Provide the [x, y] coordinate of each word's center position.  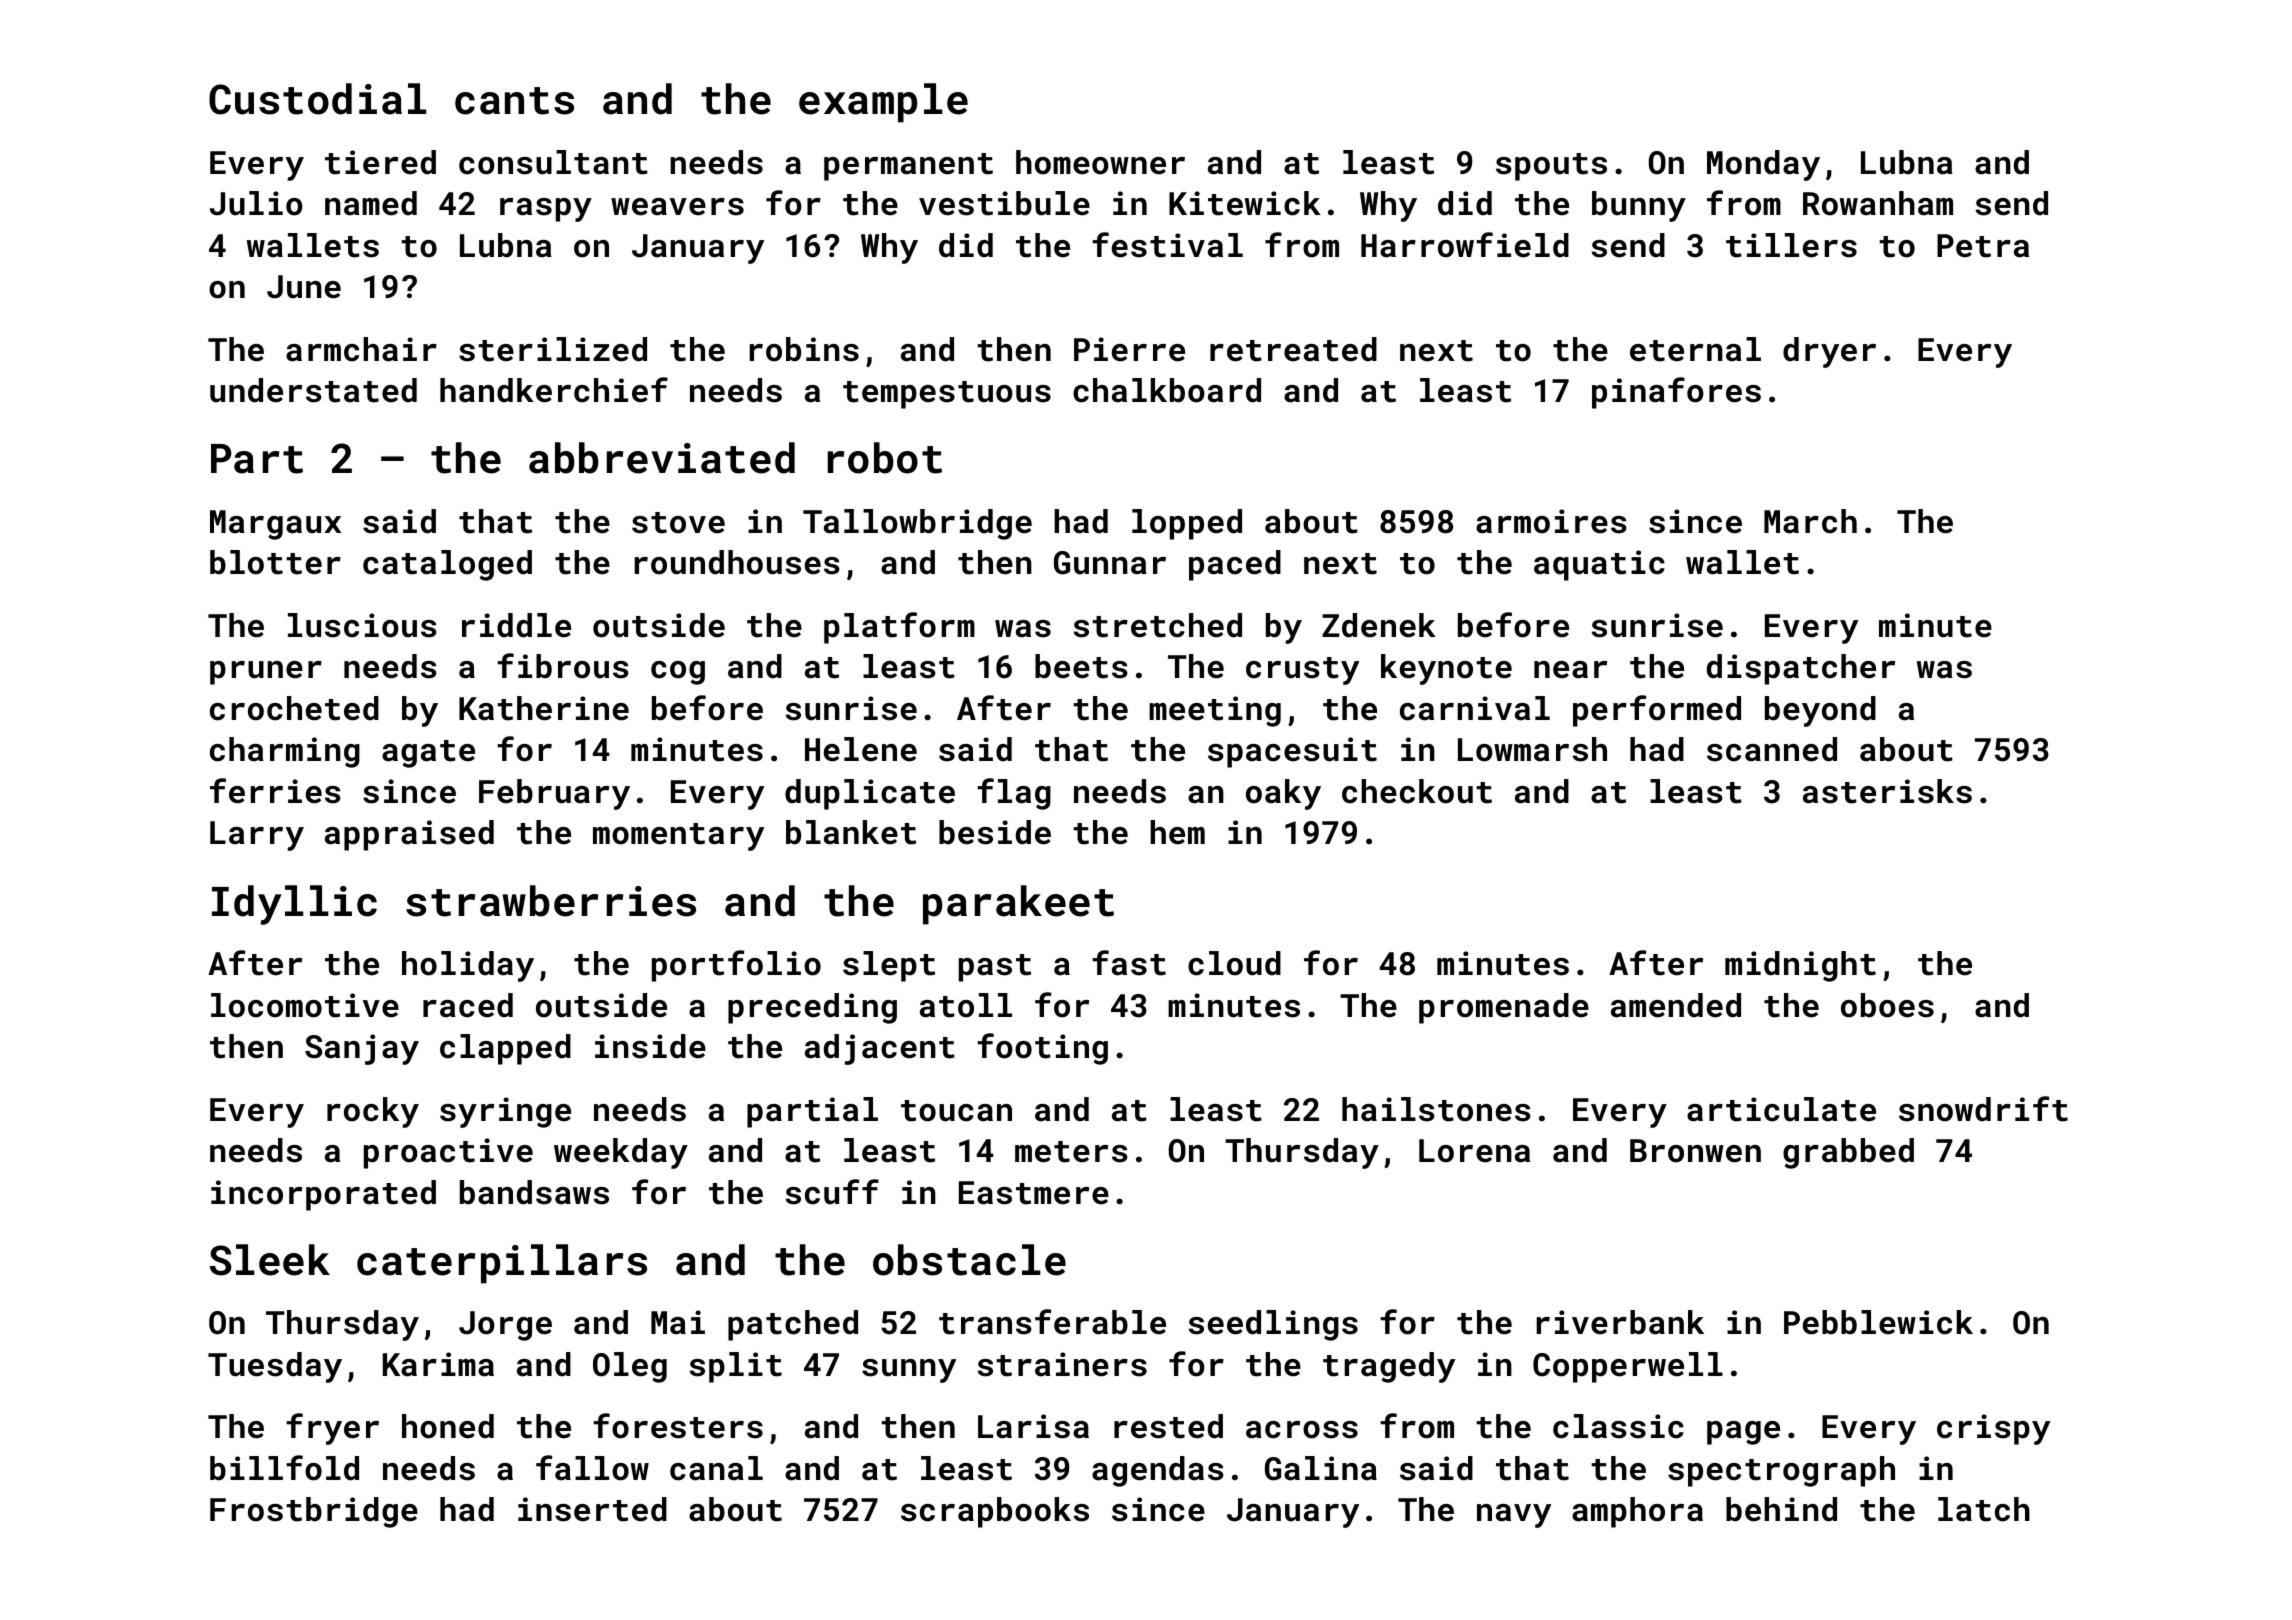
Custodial [318, 99]
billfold [284, 1468]
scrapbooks [995, 1512]
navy [1514, 1516]
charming [285, 752]
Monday [1763, 165]
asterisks [1887, 791]
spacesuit [1292, 752]
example [883, 103]
